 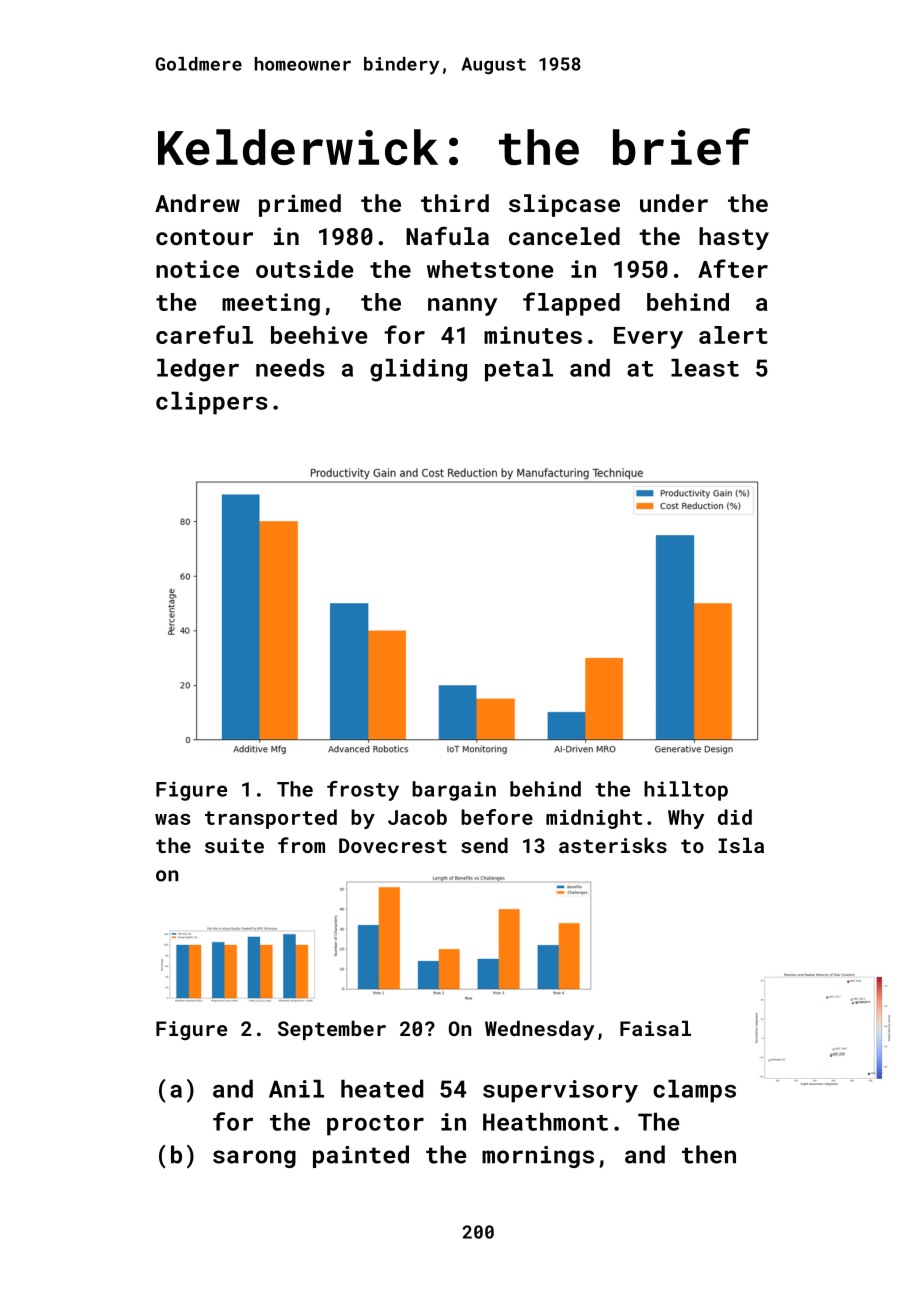 What do you see at coordinates (455, 203) in the screenshot?
I see `third` at bounding box center [455, 203].
